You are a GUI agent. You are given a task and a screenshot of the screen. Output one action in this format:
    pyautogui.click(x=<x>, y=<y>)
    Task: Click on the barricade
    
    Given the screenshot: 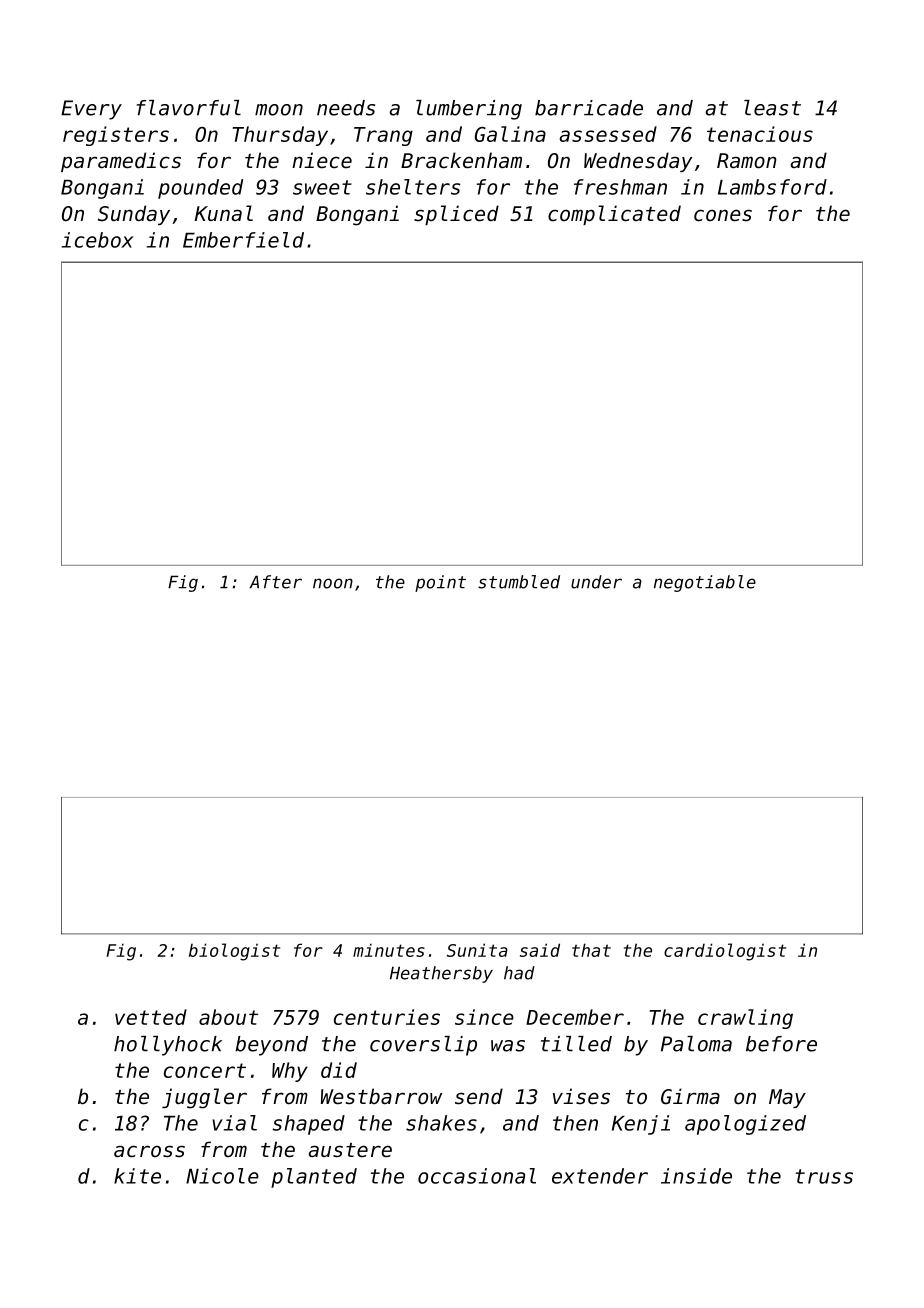 What is the action you would take?
    pyautogui.click(x=589, y=108)
